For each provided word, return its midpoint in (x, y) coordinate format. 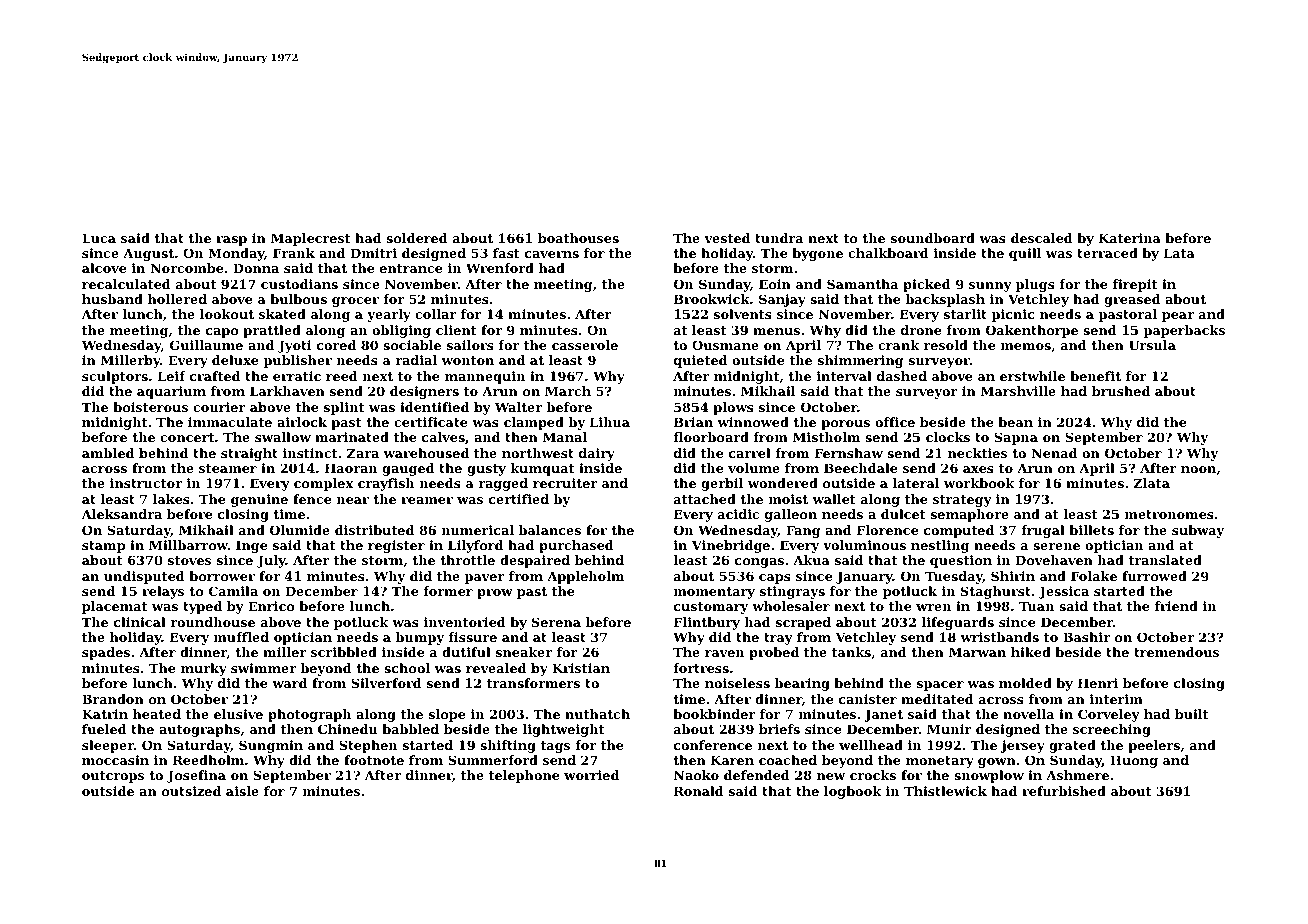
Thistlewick (945, 791)
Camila (233, 591)
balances (550, 530)
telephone (524, 776)
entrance (411, 268)
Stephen (368, 746)
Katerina (1130, 238)
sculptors (115, 377)
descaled (1042, 238)
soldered (417, 238)
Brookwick (712, 299)
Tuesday (954, 577)
